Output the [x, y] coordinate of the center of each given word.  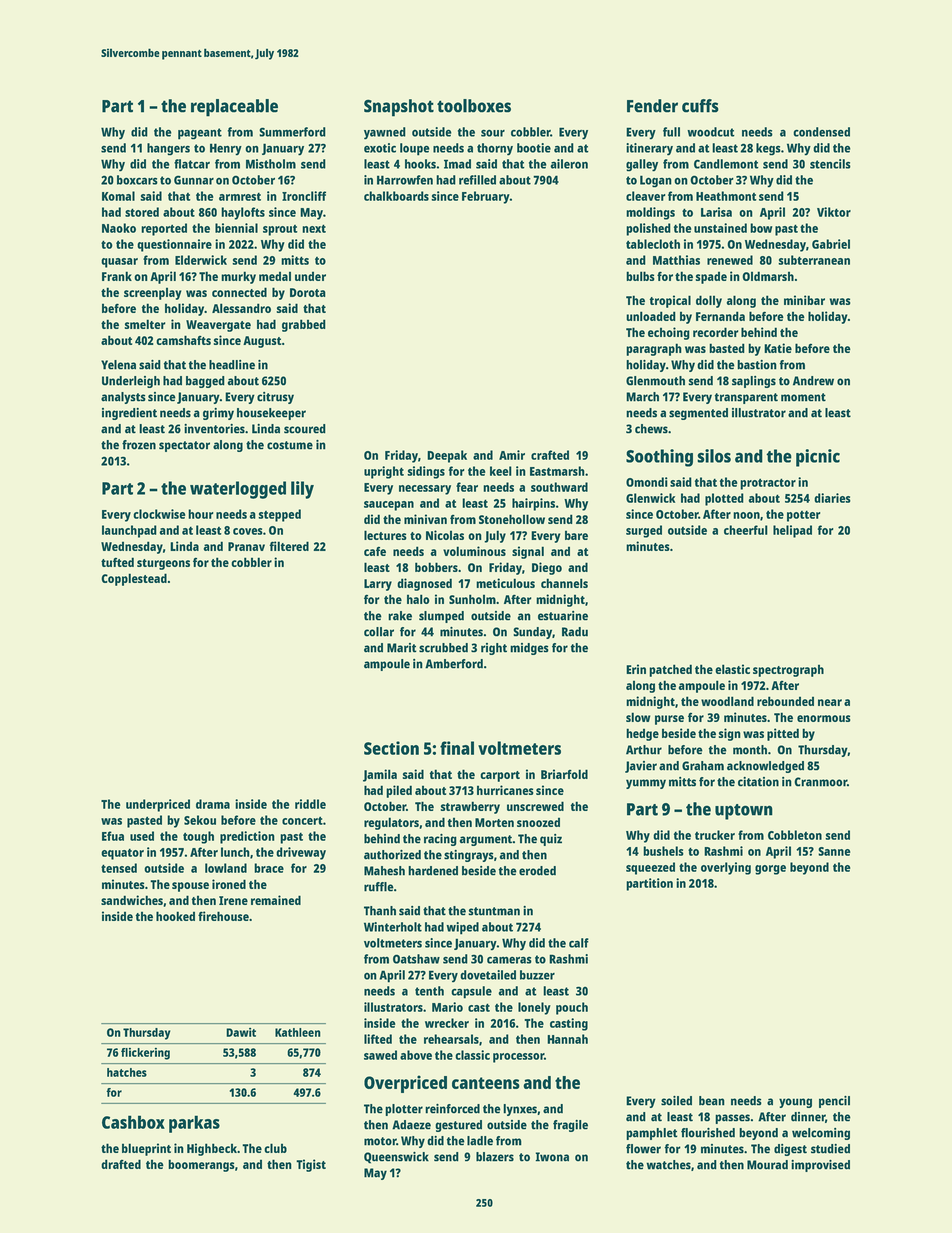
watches [668, 1165]
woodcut [711, 132]
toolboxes [474, 106]
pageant [200, 134]
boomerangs [201, 1165]
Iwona [552, 1157]
